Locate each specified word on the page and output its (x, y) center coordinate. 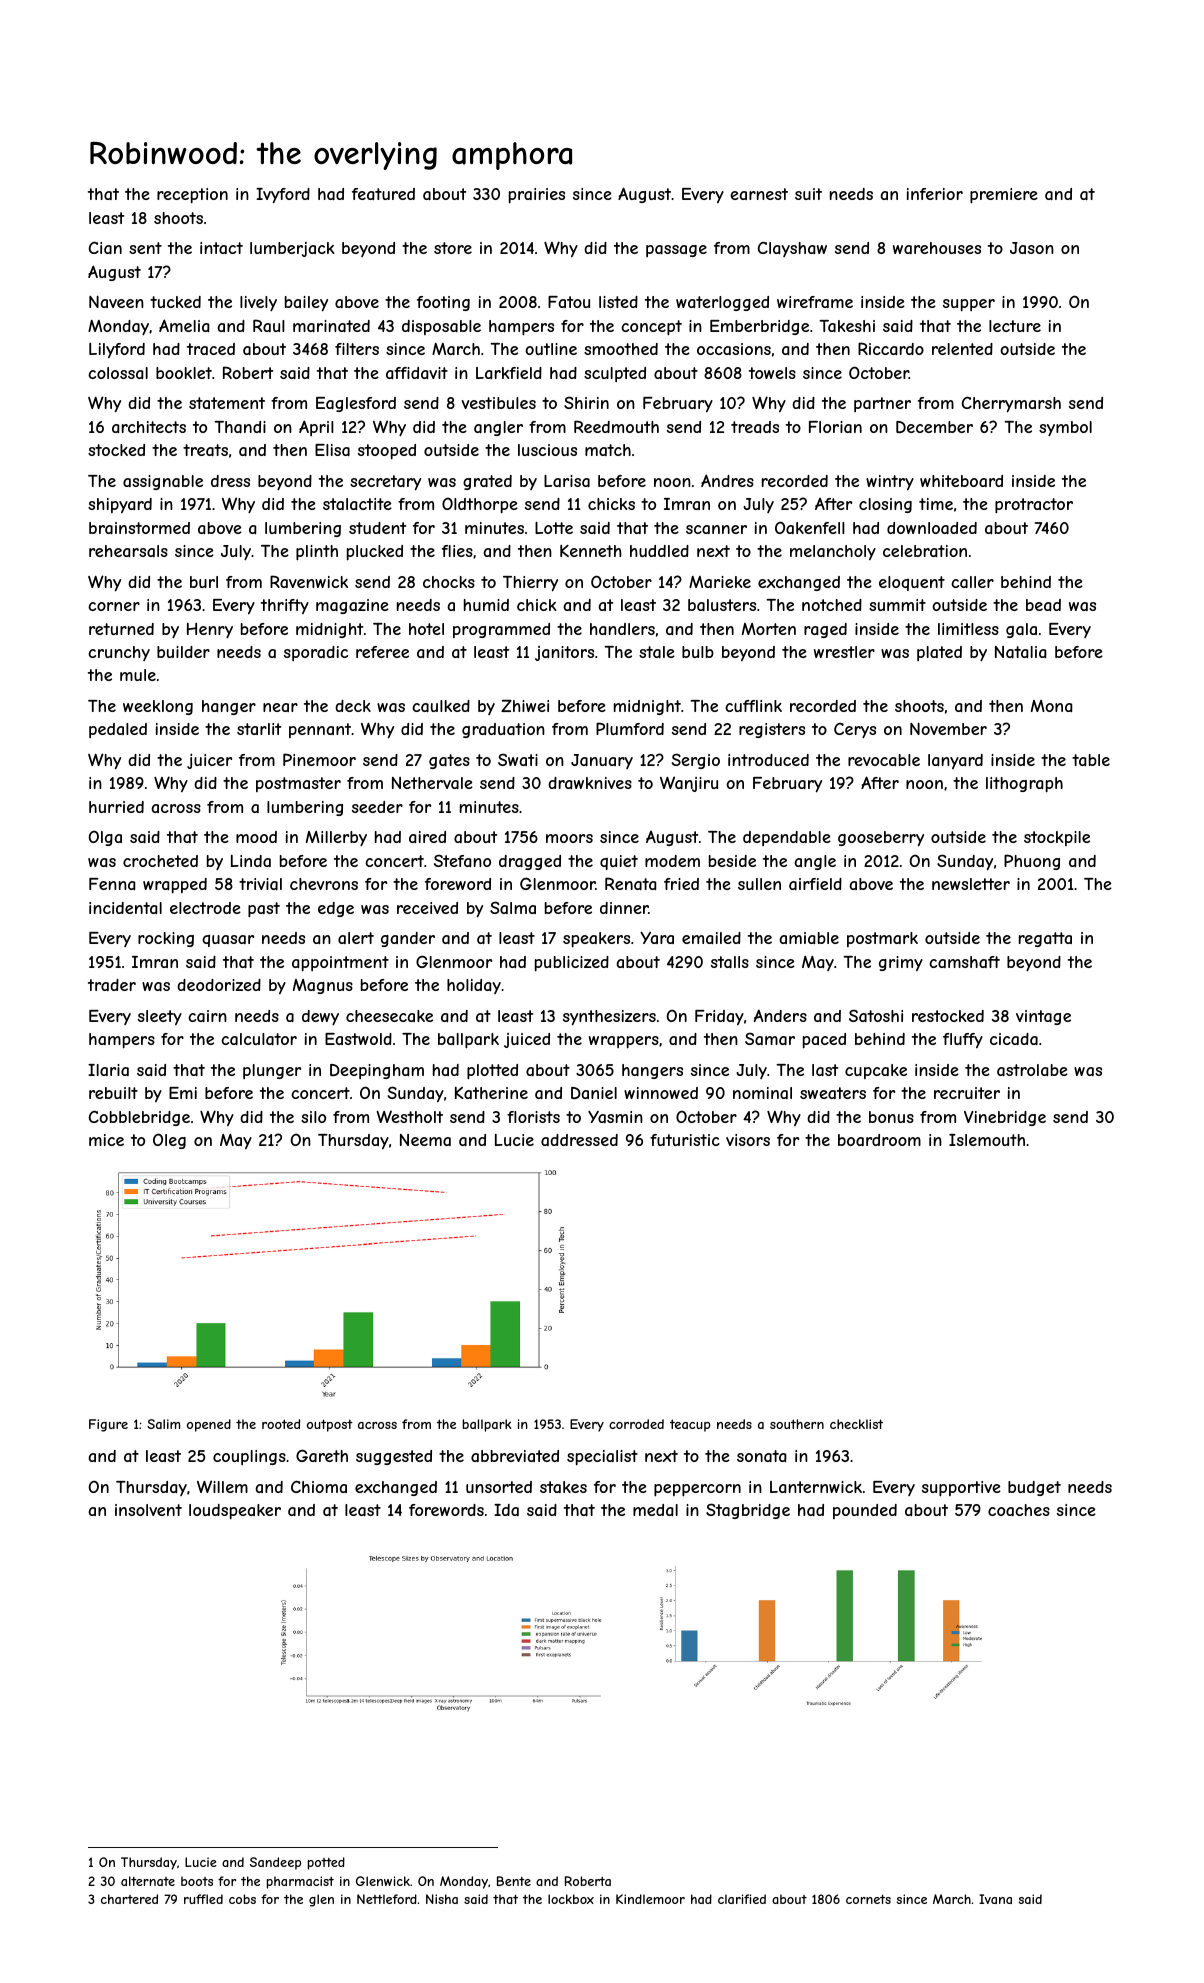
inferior (935, 194)
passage (676, 251)
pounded (865, 1511)
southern (797, 1424)
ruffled (203, 1899)
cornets (868, 1899)
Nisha (442, 1899)
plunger (272, 1071)
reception (192, 195)
